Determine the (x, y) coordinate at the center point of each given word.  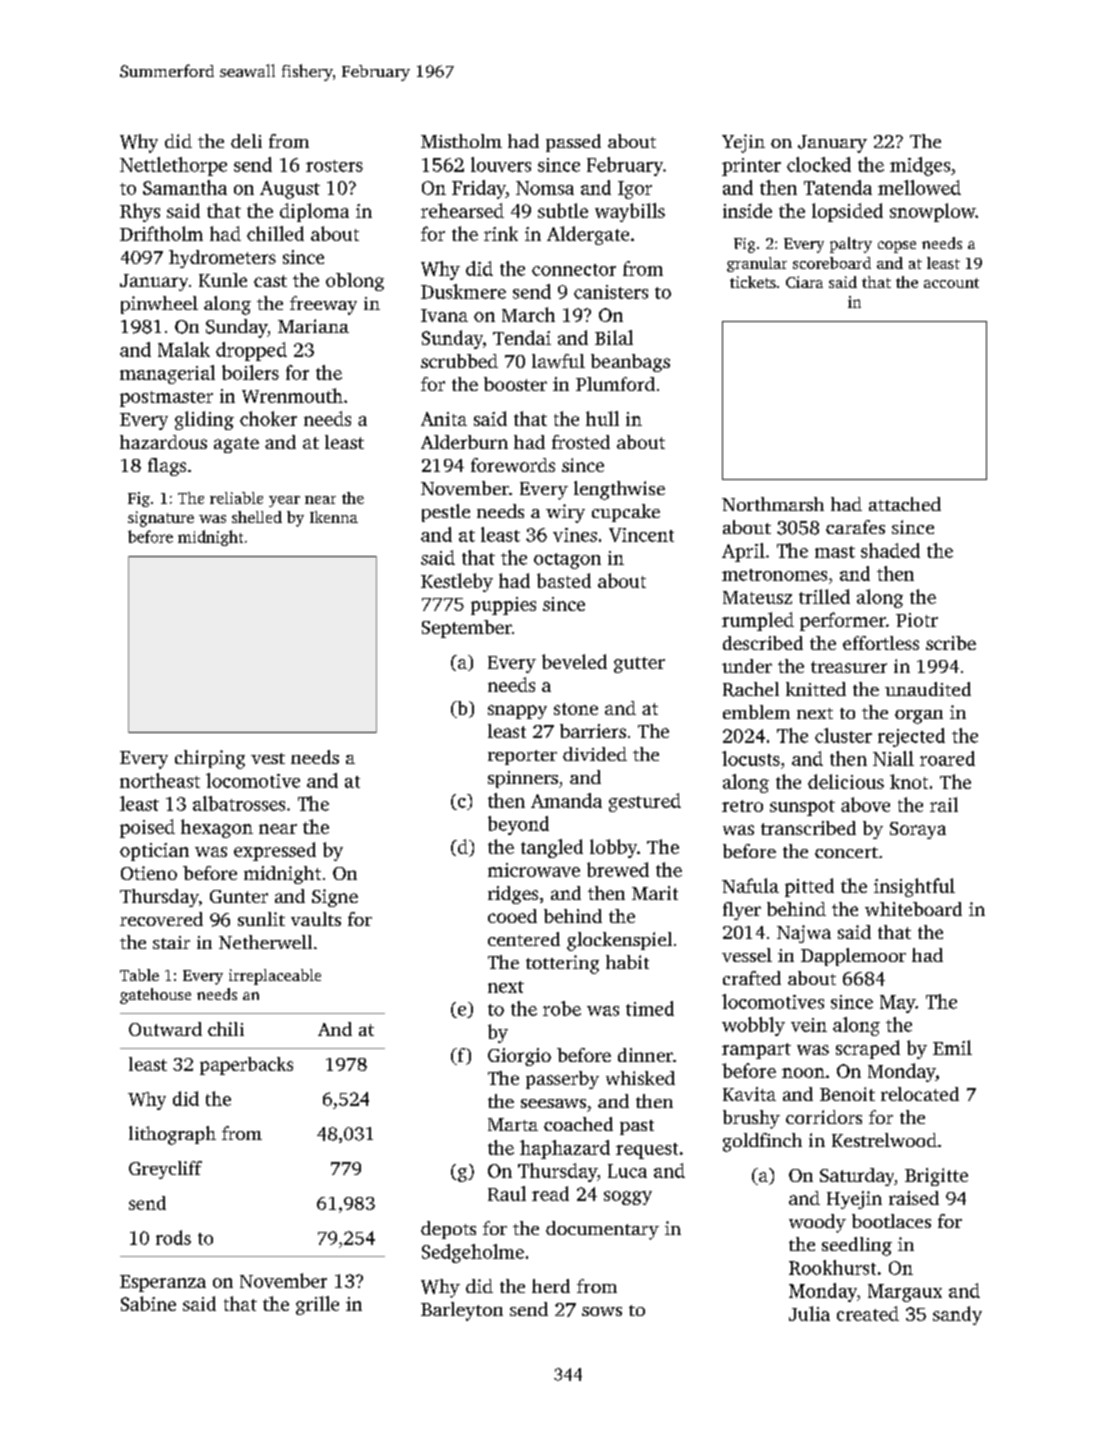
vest (268, 758)
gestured (645, 802)
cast (270, 281)
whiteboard (913, 909)
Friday (479, 189)
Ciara (804, 282)
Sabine (148, 1303)
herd (551, 1286)
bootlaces (891, 1221)
